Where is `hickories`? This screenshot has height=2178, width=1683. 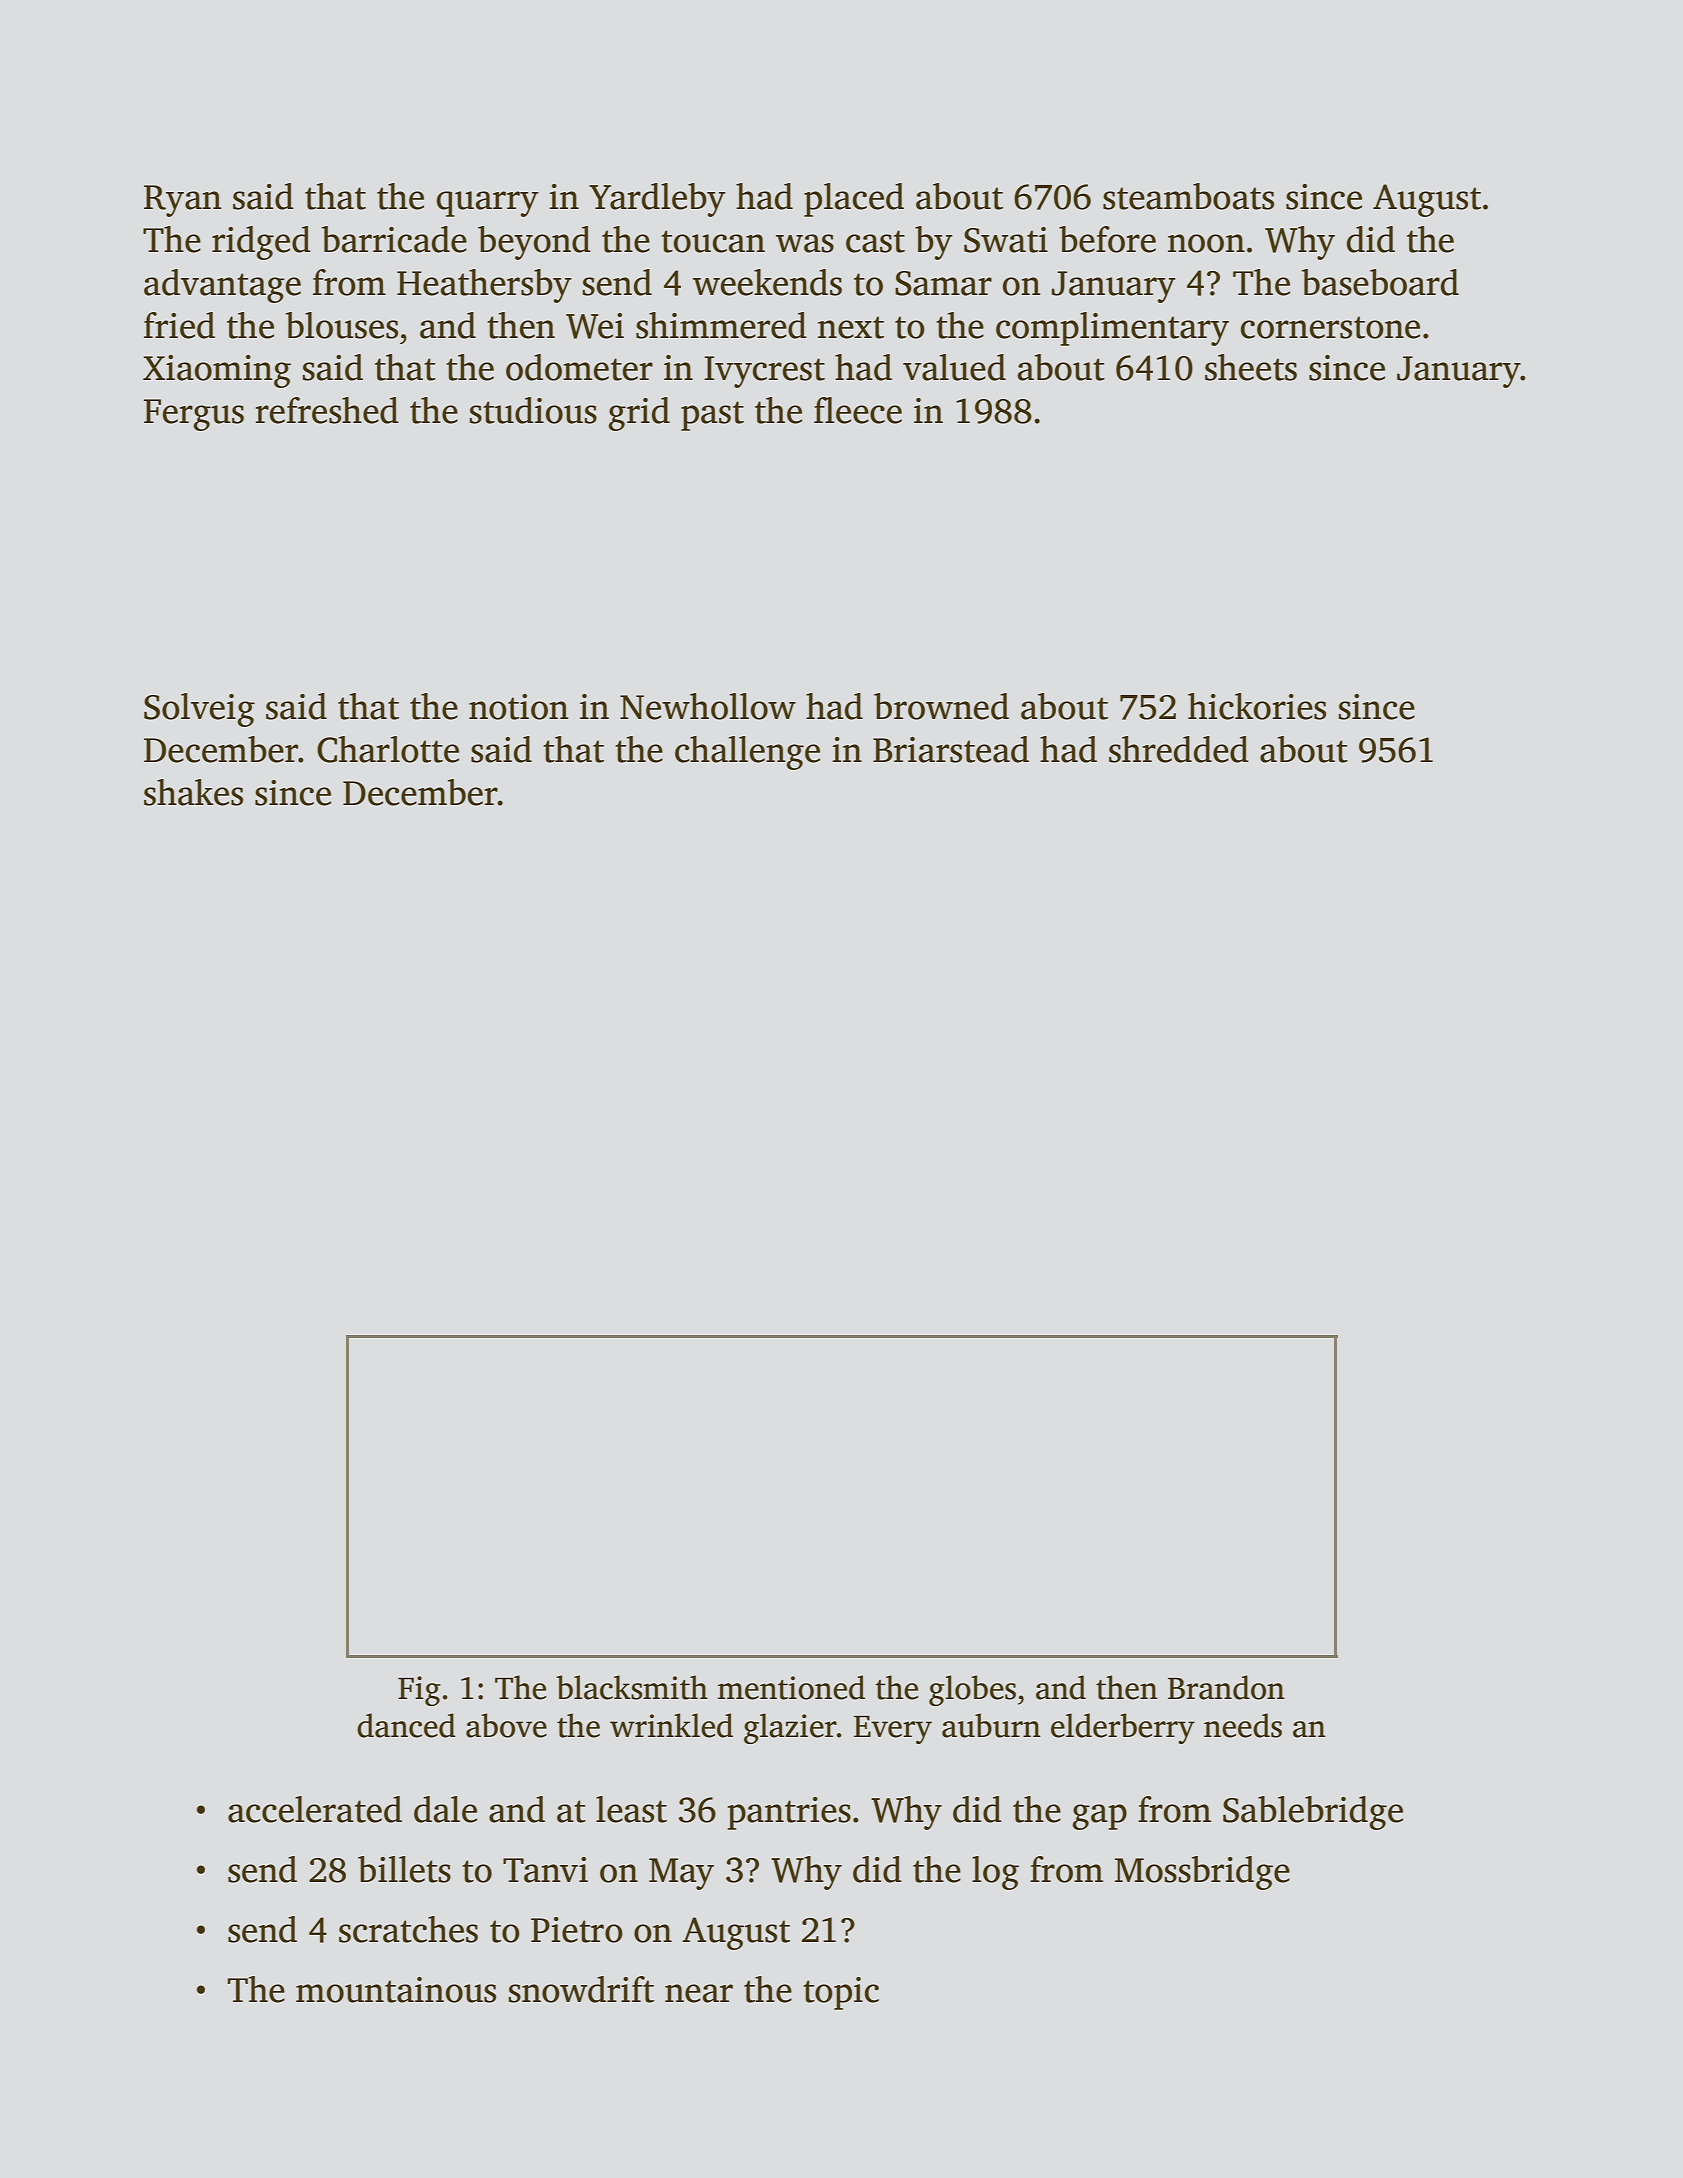 hickories is located at coordinates (1257, 706).
